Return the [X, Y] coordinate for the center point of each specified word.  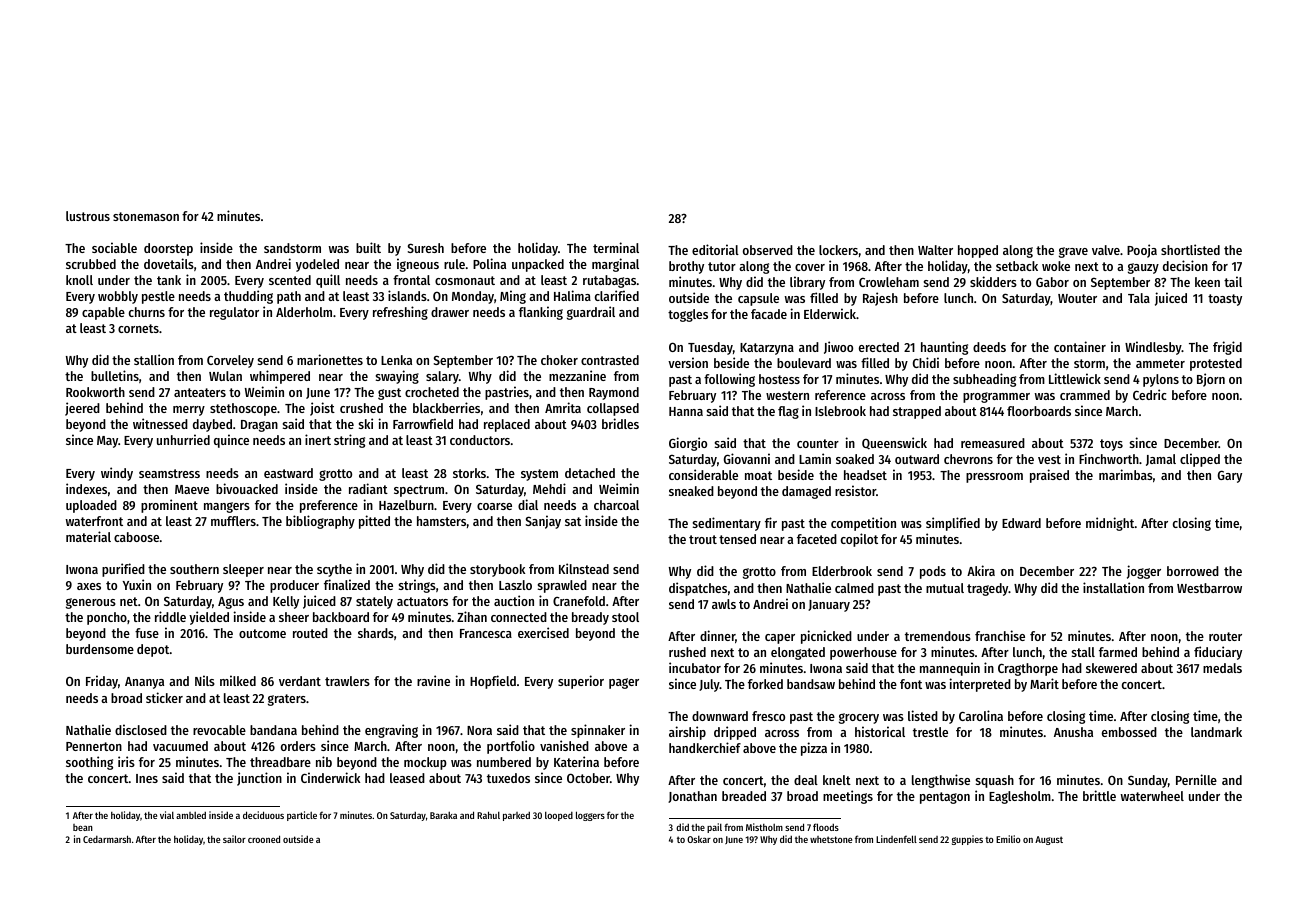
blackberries [446, 407]
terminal [616, 247]
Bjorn [1211, 380]
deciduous [263, 815]
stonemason [146, 216]
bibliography [320, 522]
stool [625, 617]
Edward [1021, 523]
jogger [1144, 572]
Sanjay [543, 522]
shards [376, 633]
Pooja [1142, 251]
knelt [837, 780]
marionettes [330, 359]
